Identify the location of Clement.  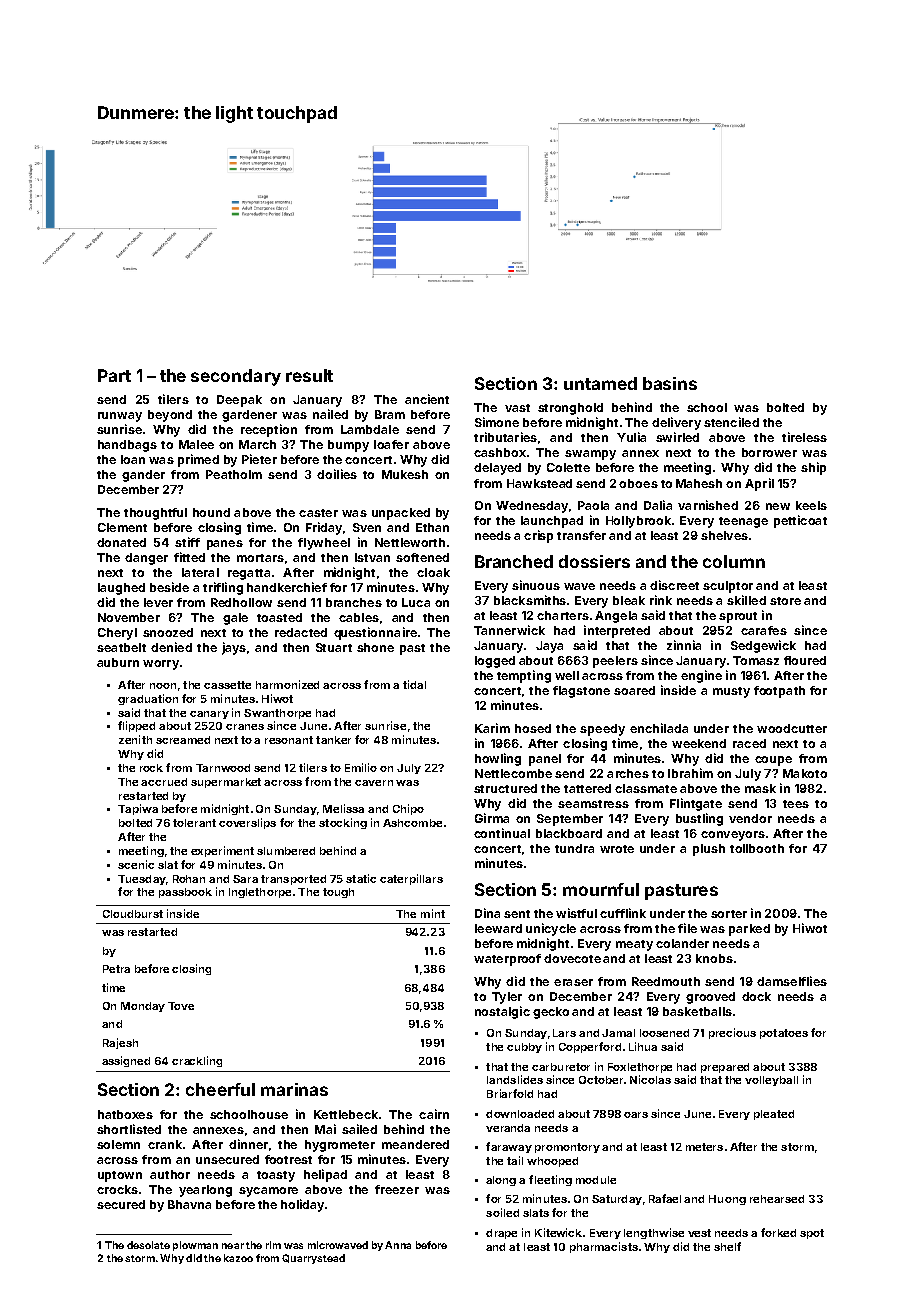
(122, 527).
